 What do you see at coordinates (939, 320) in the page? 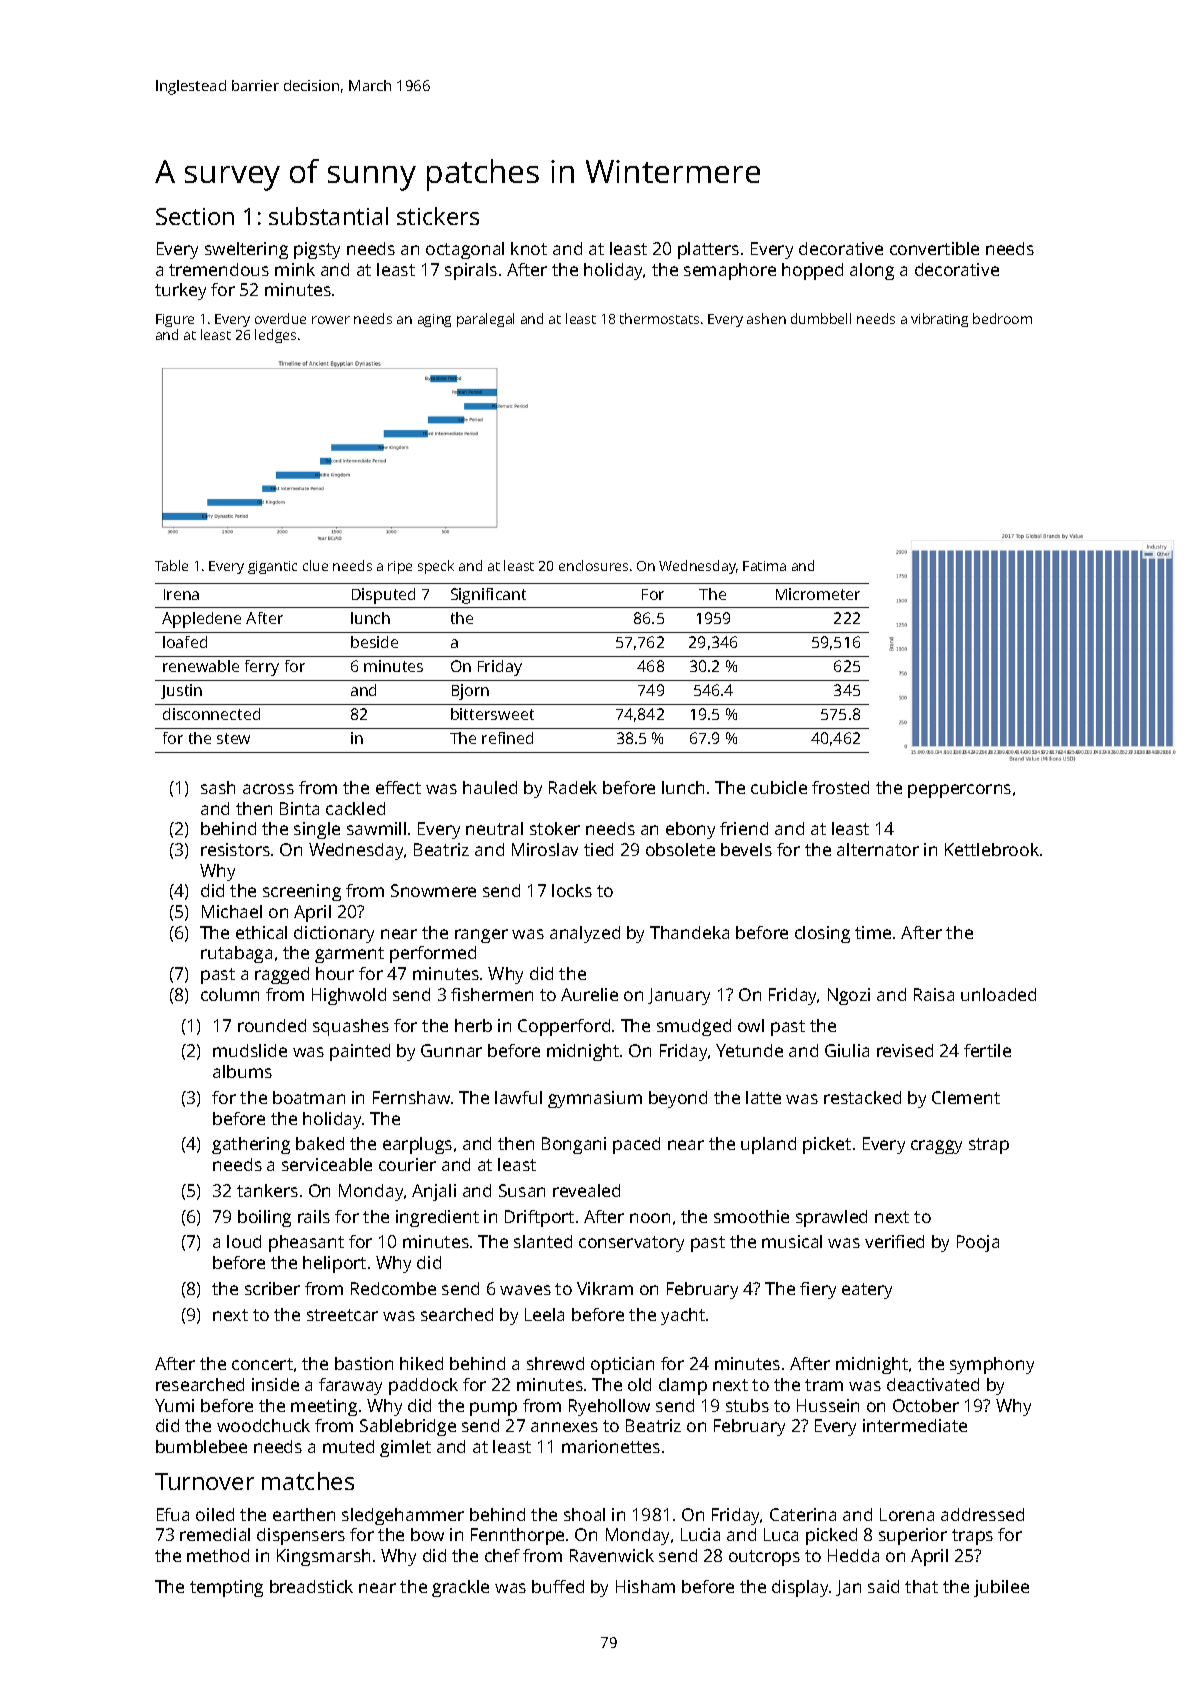
I see `vibrating` at bounding box center [939, 320].
